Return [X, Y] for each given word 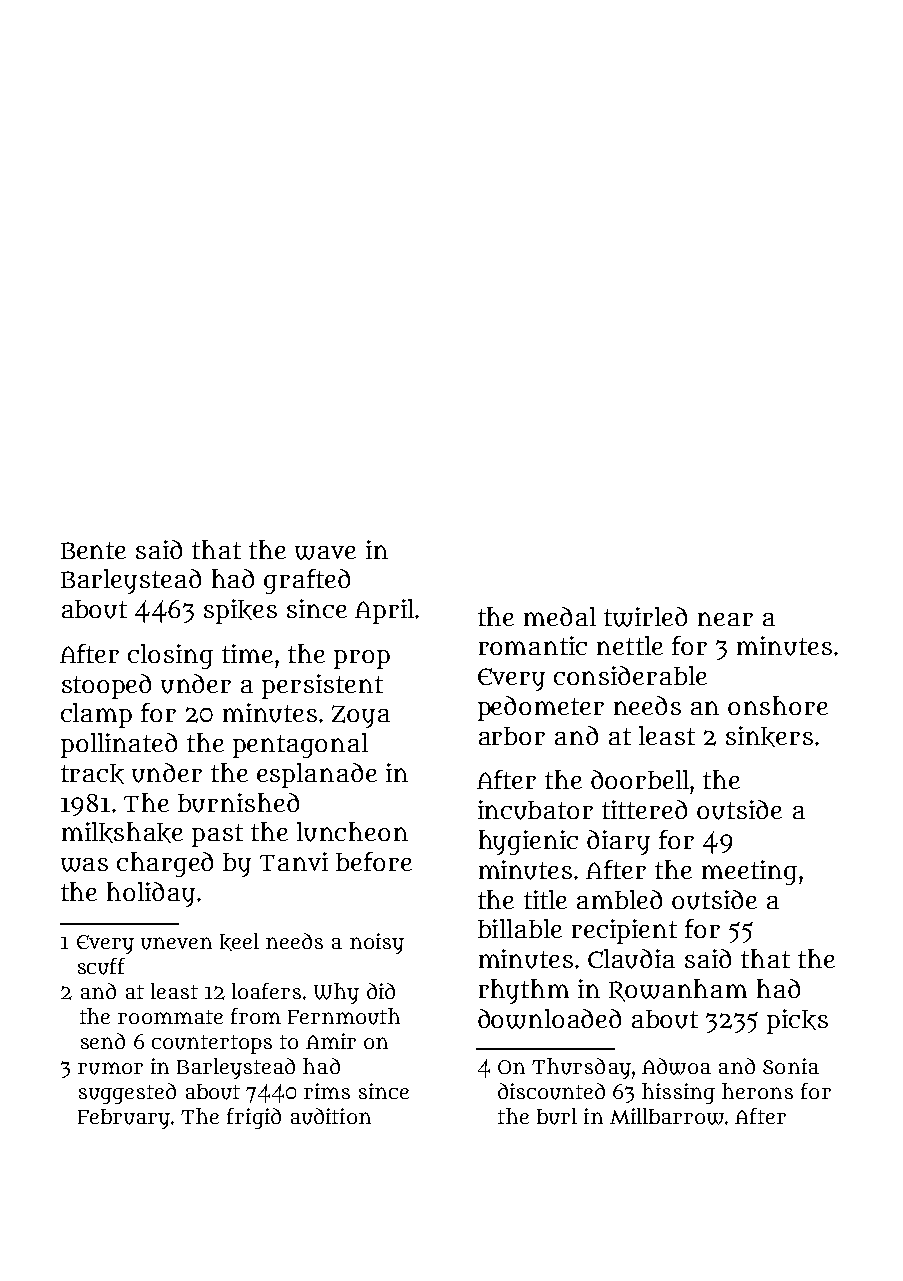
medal [560, 616]
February [124, 1119]
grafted [307, 581]
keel [239, 942]
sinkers [769, 736]
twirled [645, 617]
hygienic [528, 842]
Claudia [631, 959]
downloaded [549, 1019]
